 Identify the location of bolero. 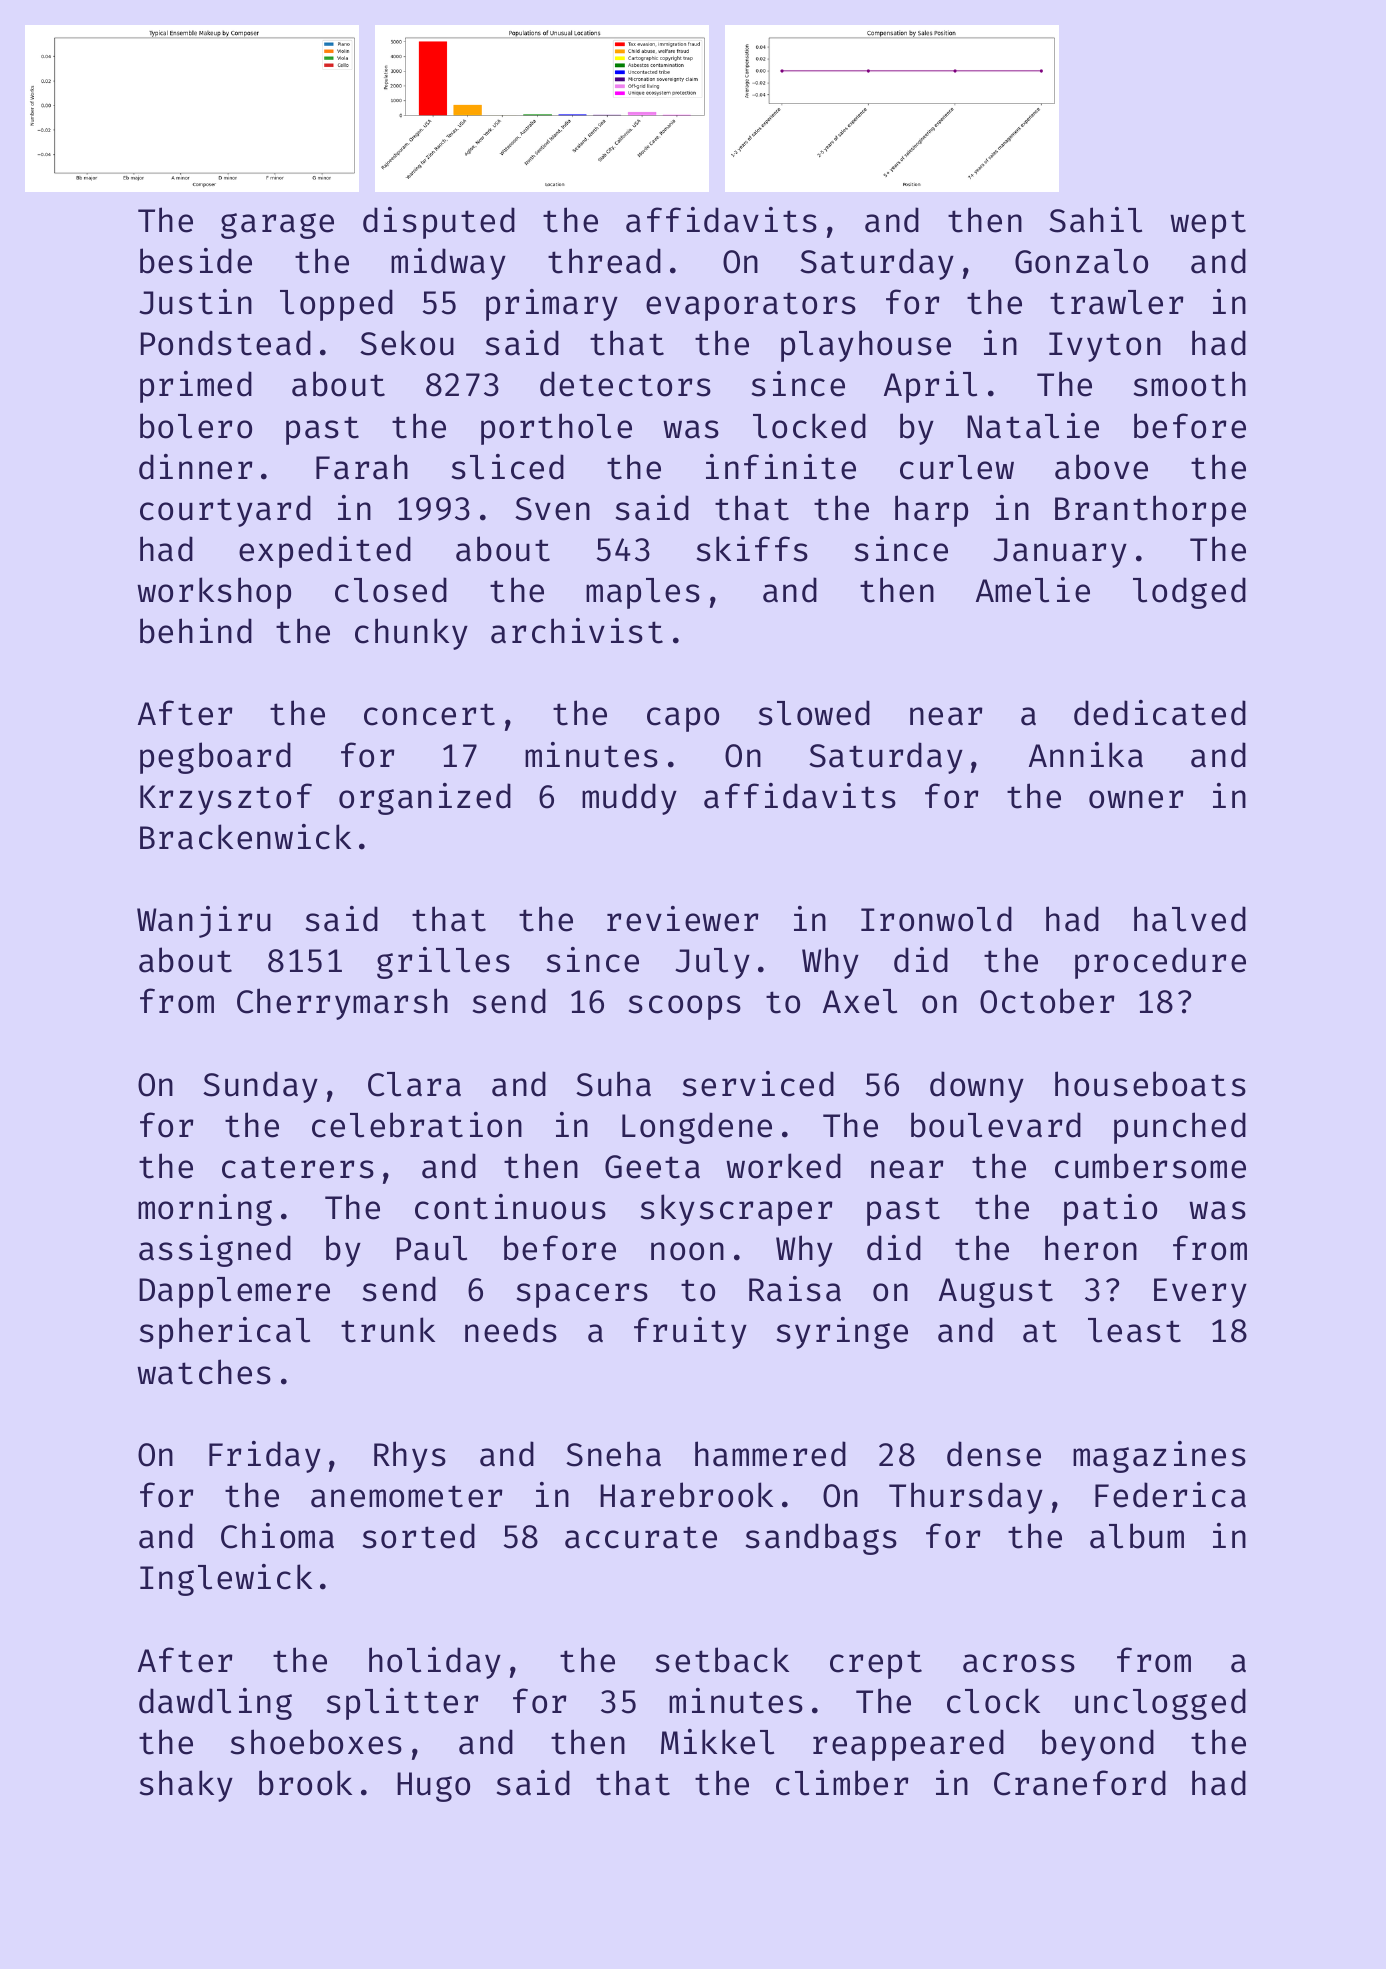
(196, 426).
